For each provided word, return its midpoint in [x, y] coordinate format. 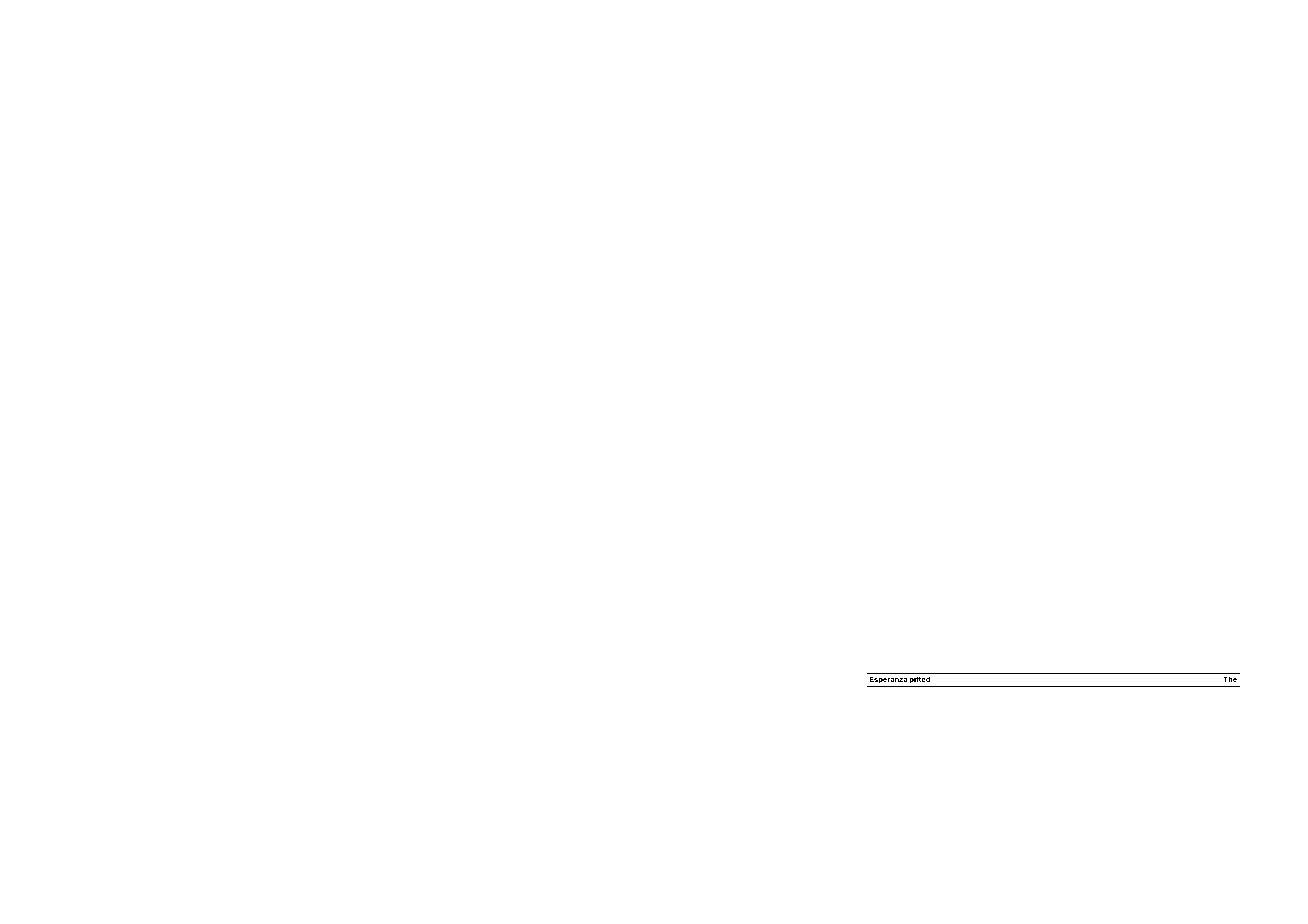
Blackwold [1202, 808]
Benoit [479, 593]
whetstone [546, 797]
